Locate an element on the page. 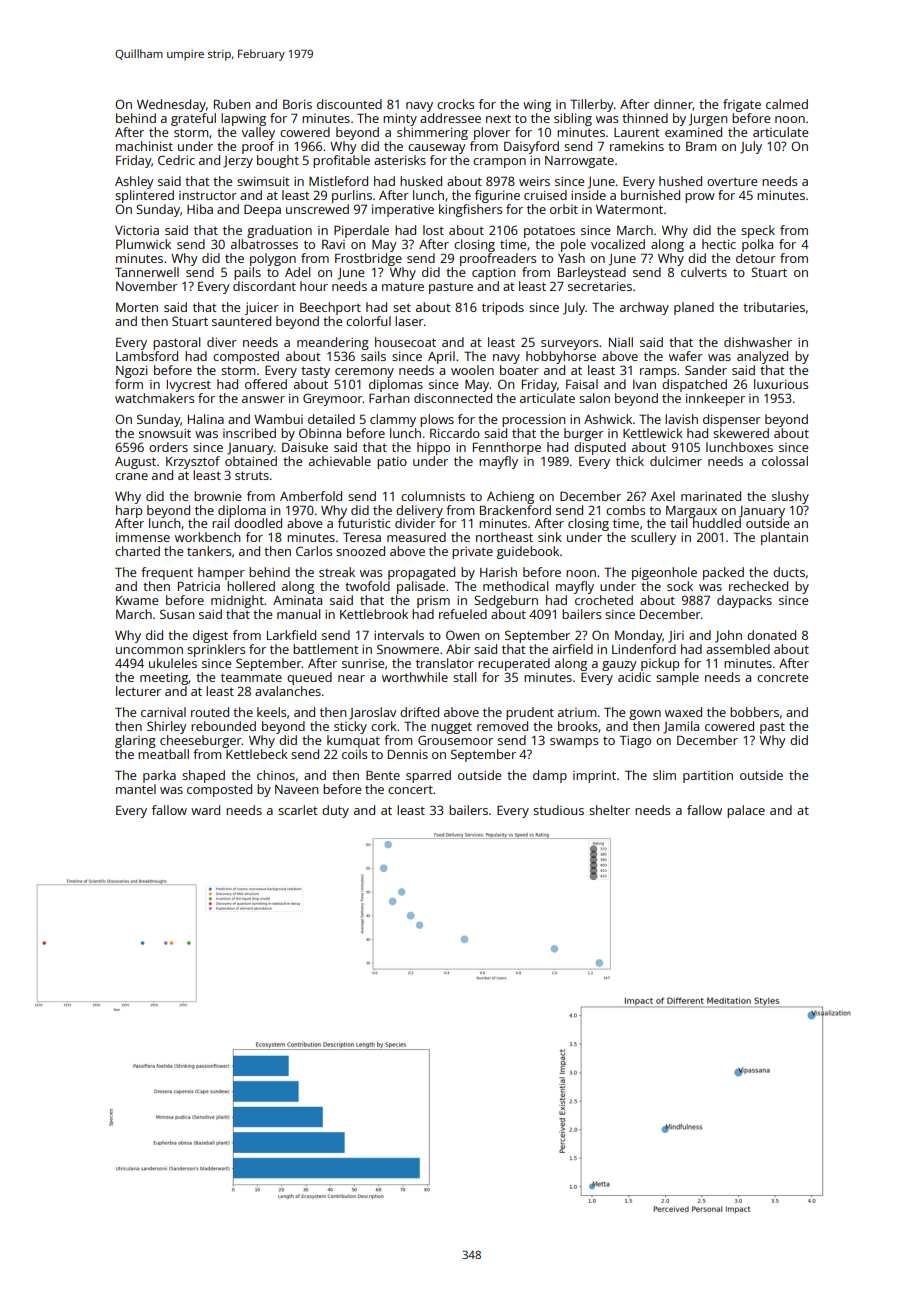  dinner is located at coordinates (673, 105).
